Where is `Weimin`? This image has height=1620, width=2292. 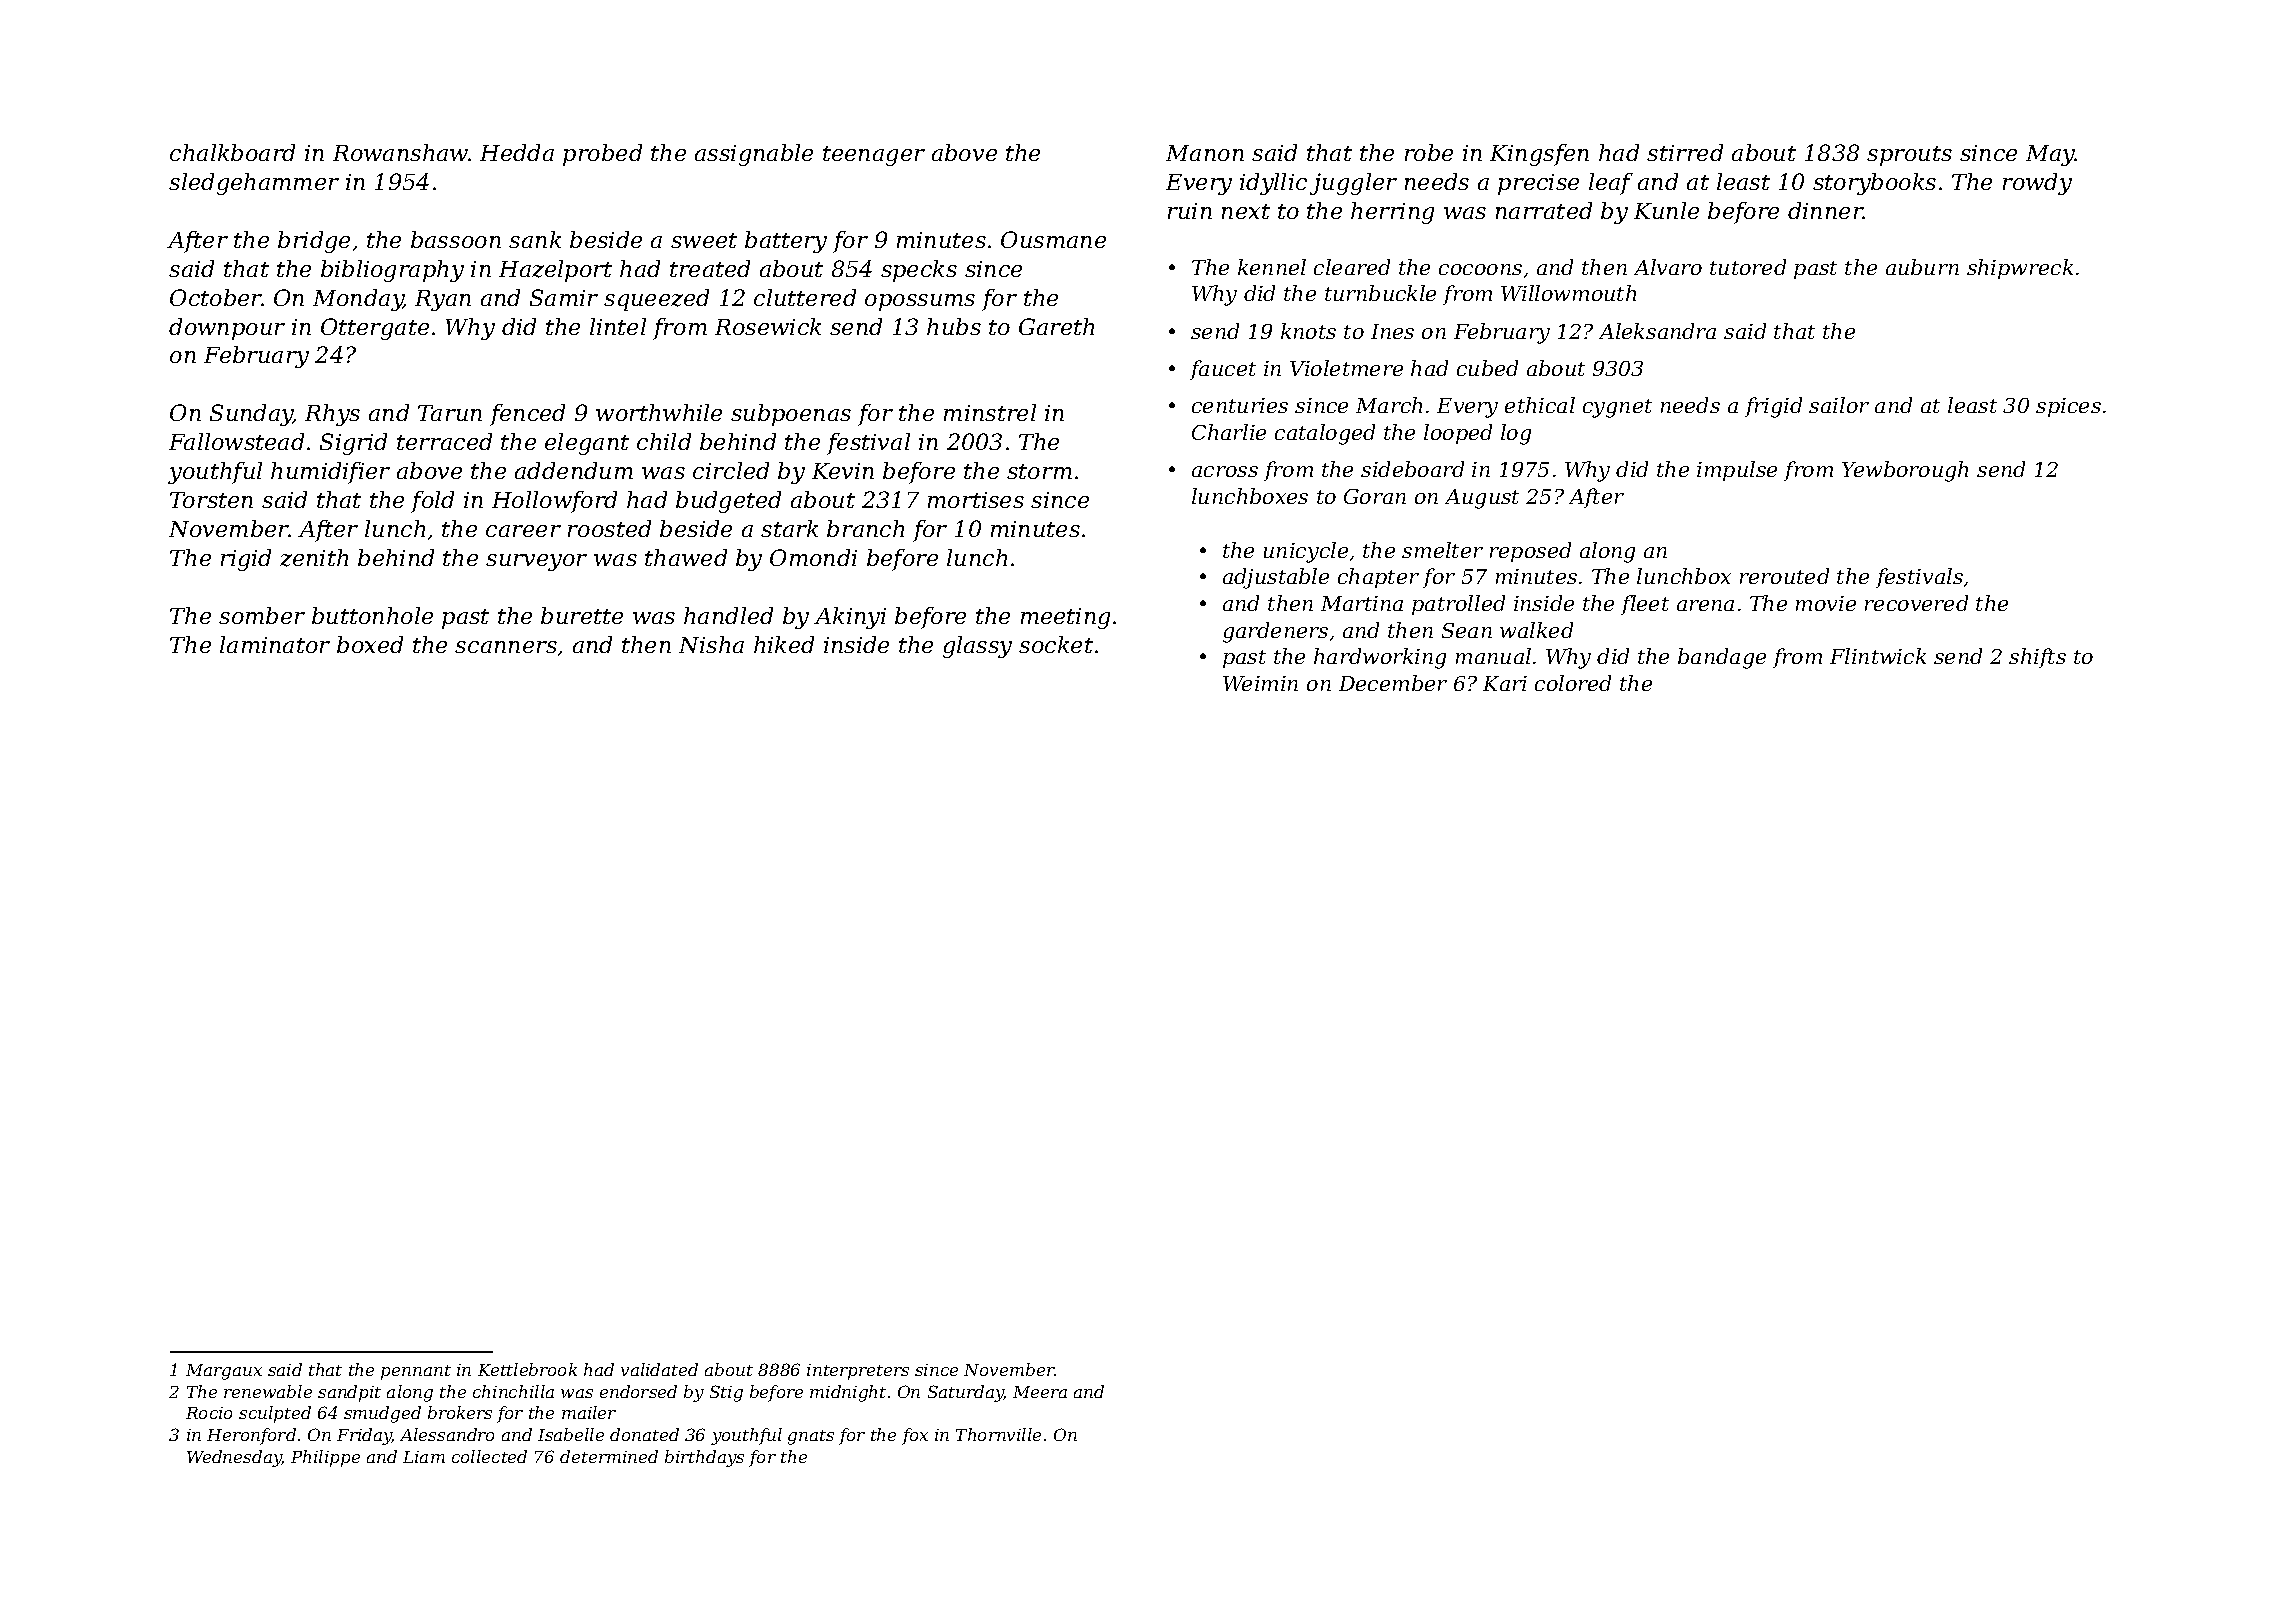 Weimin is located at coordinates (1260, 683).
